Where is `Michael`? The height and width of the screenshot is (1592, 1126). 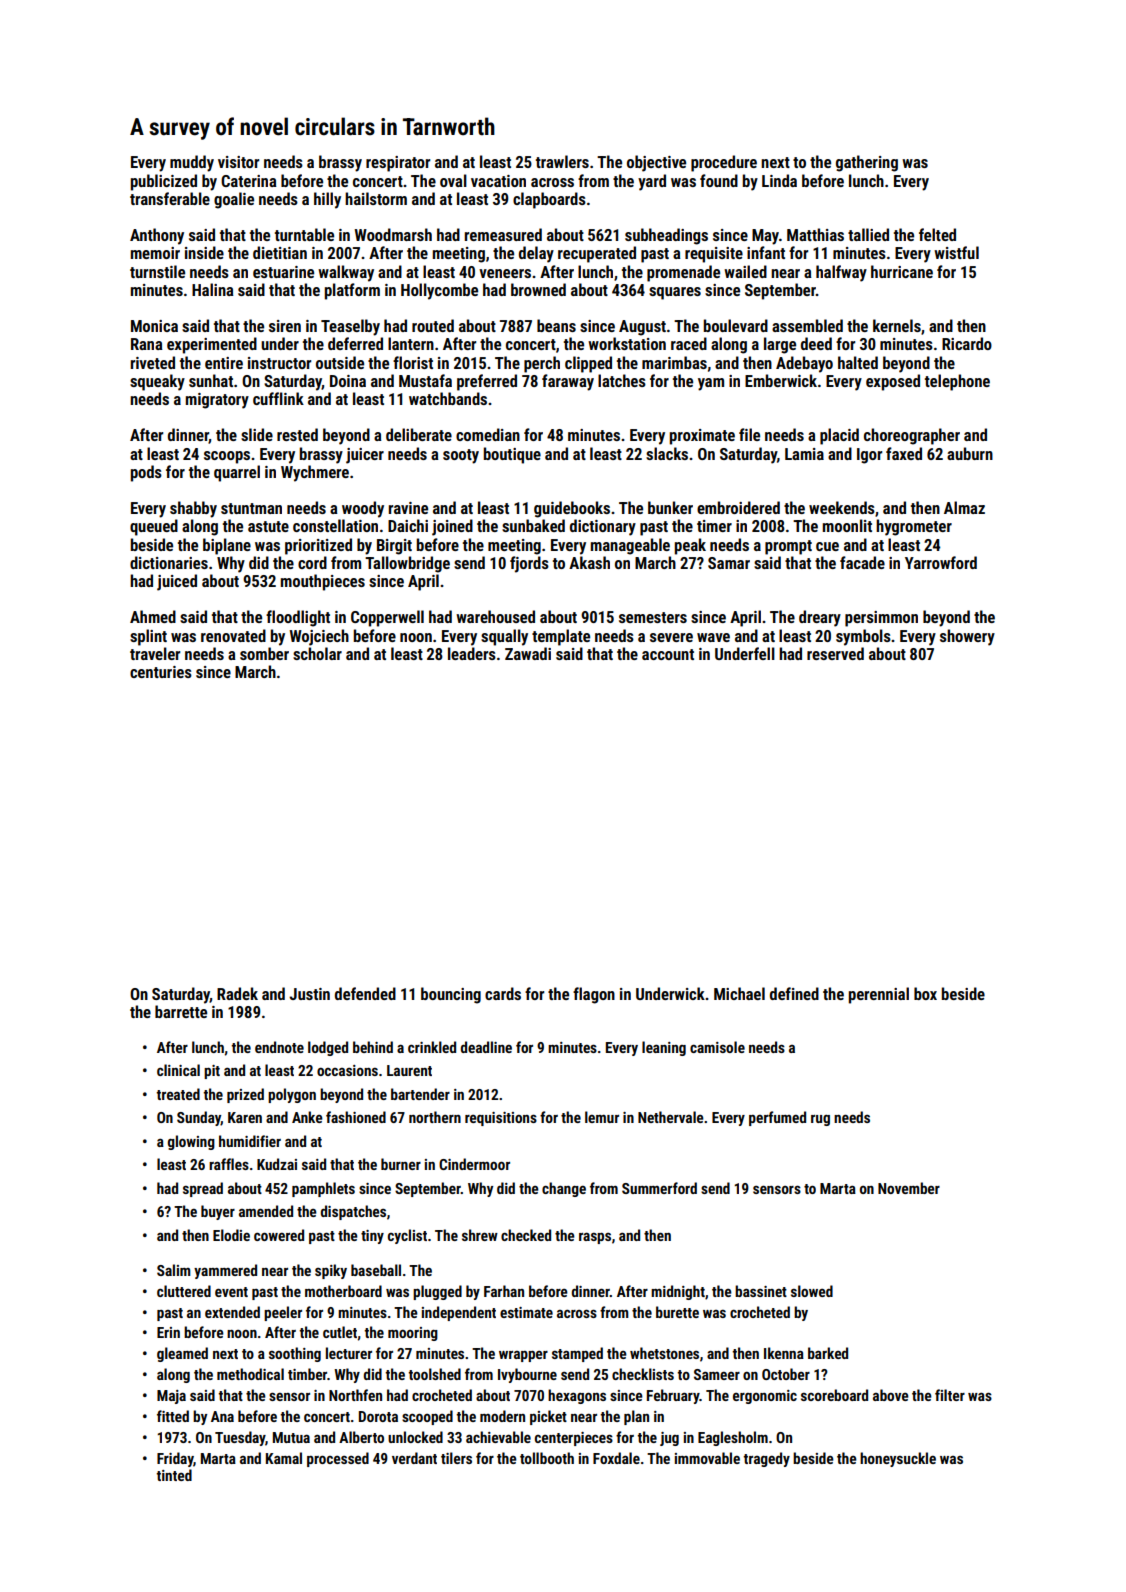
Michael is located at coordinates (739, 993).
